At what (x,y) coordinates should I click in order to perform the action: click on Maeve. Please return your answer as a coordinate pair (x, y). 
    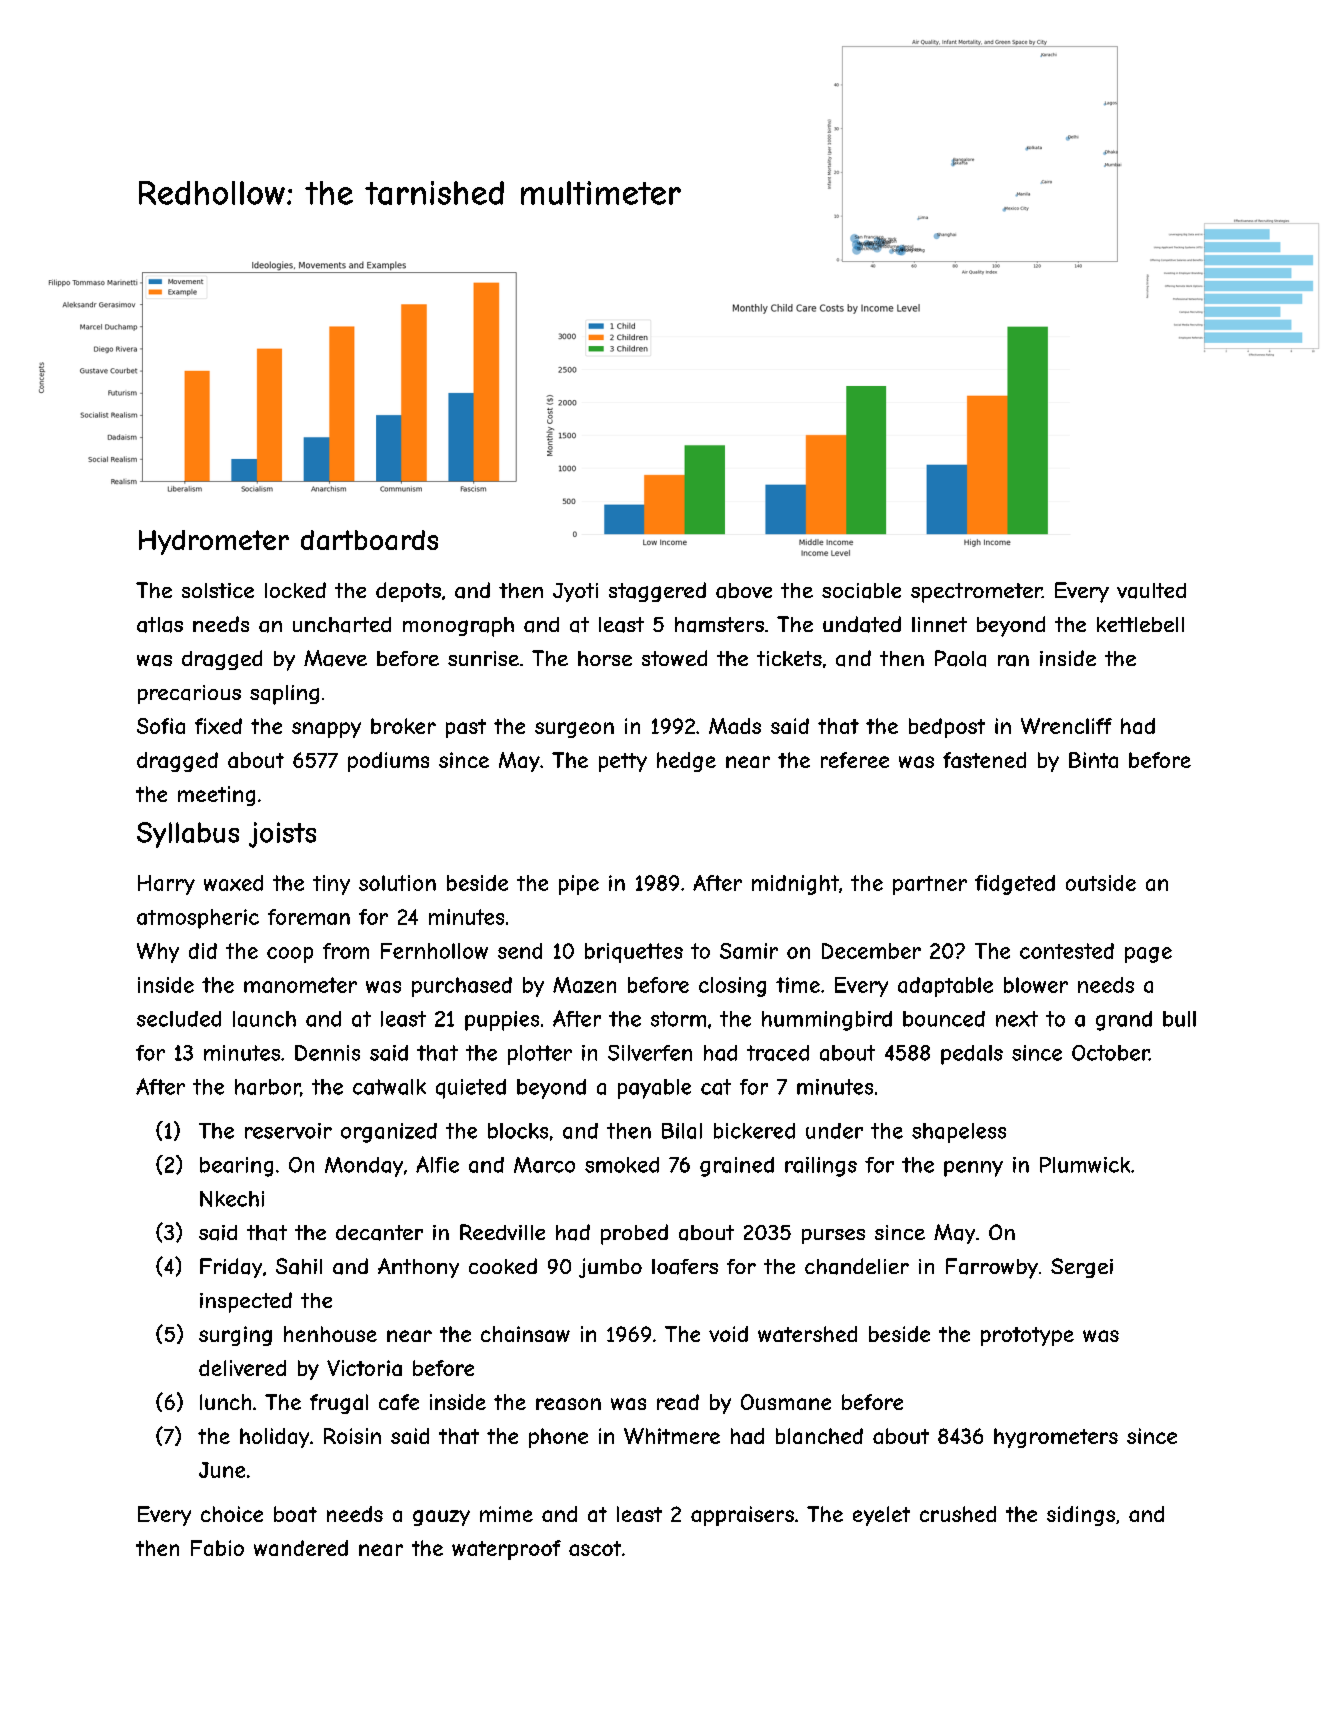
    Looking at the image, I should click on (335, 658).
